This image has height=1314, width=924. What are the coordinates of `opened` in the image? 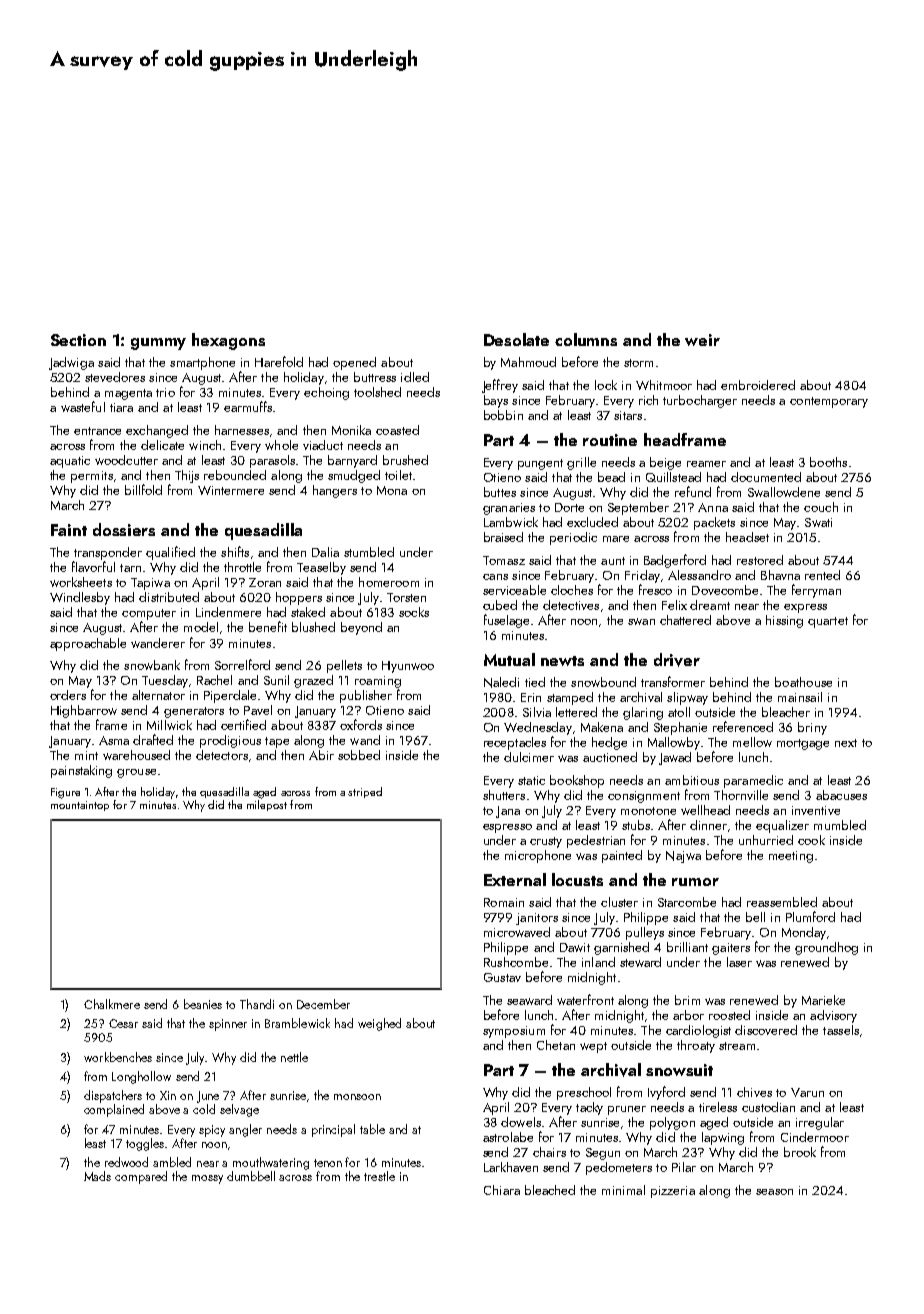 It's located at (354, 363).
